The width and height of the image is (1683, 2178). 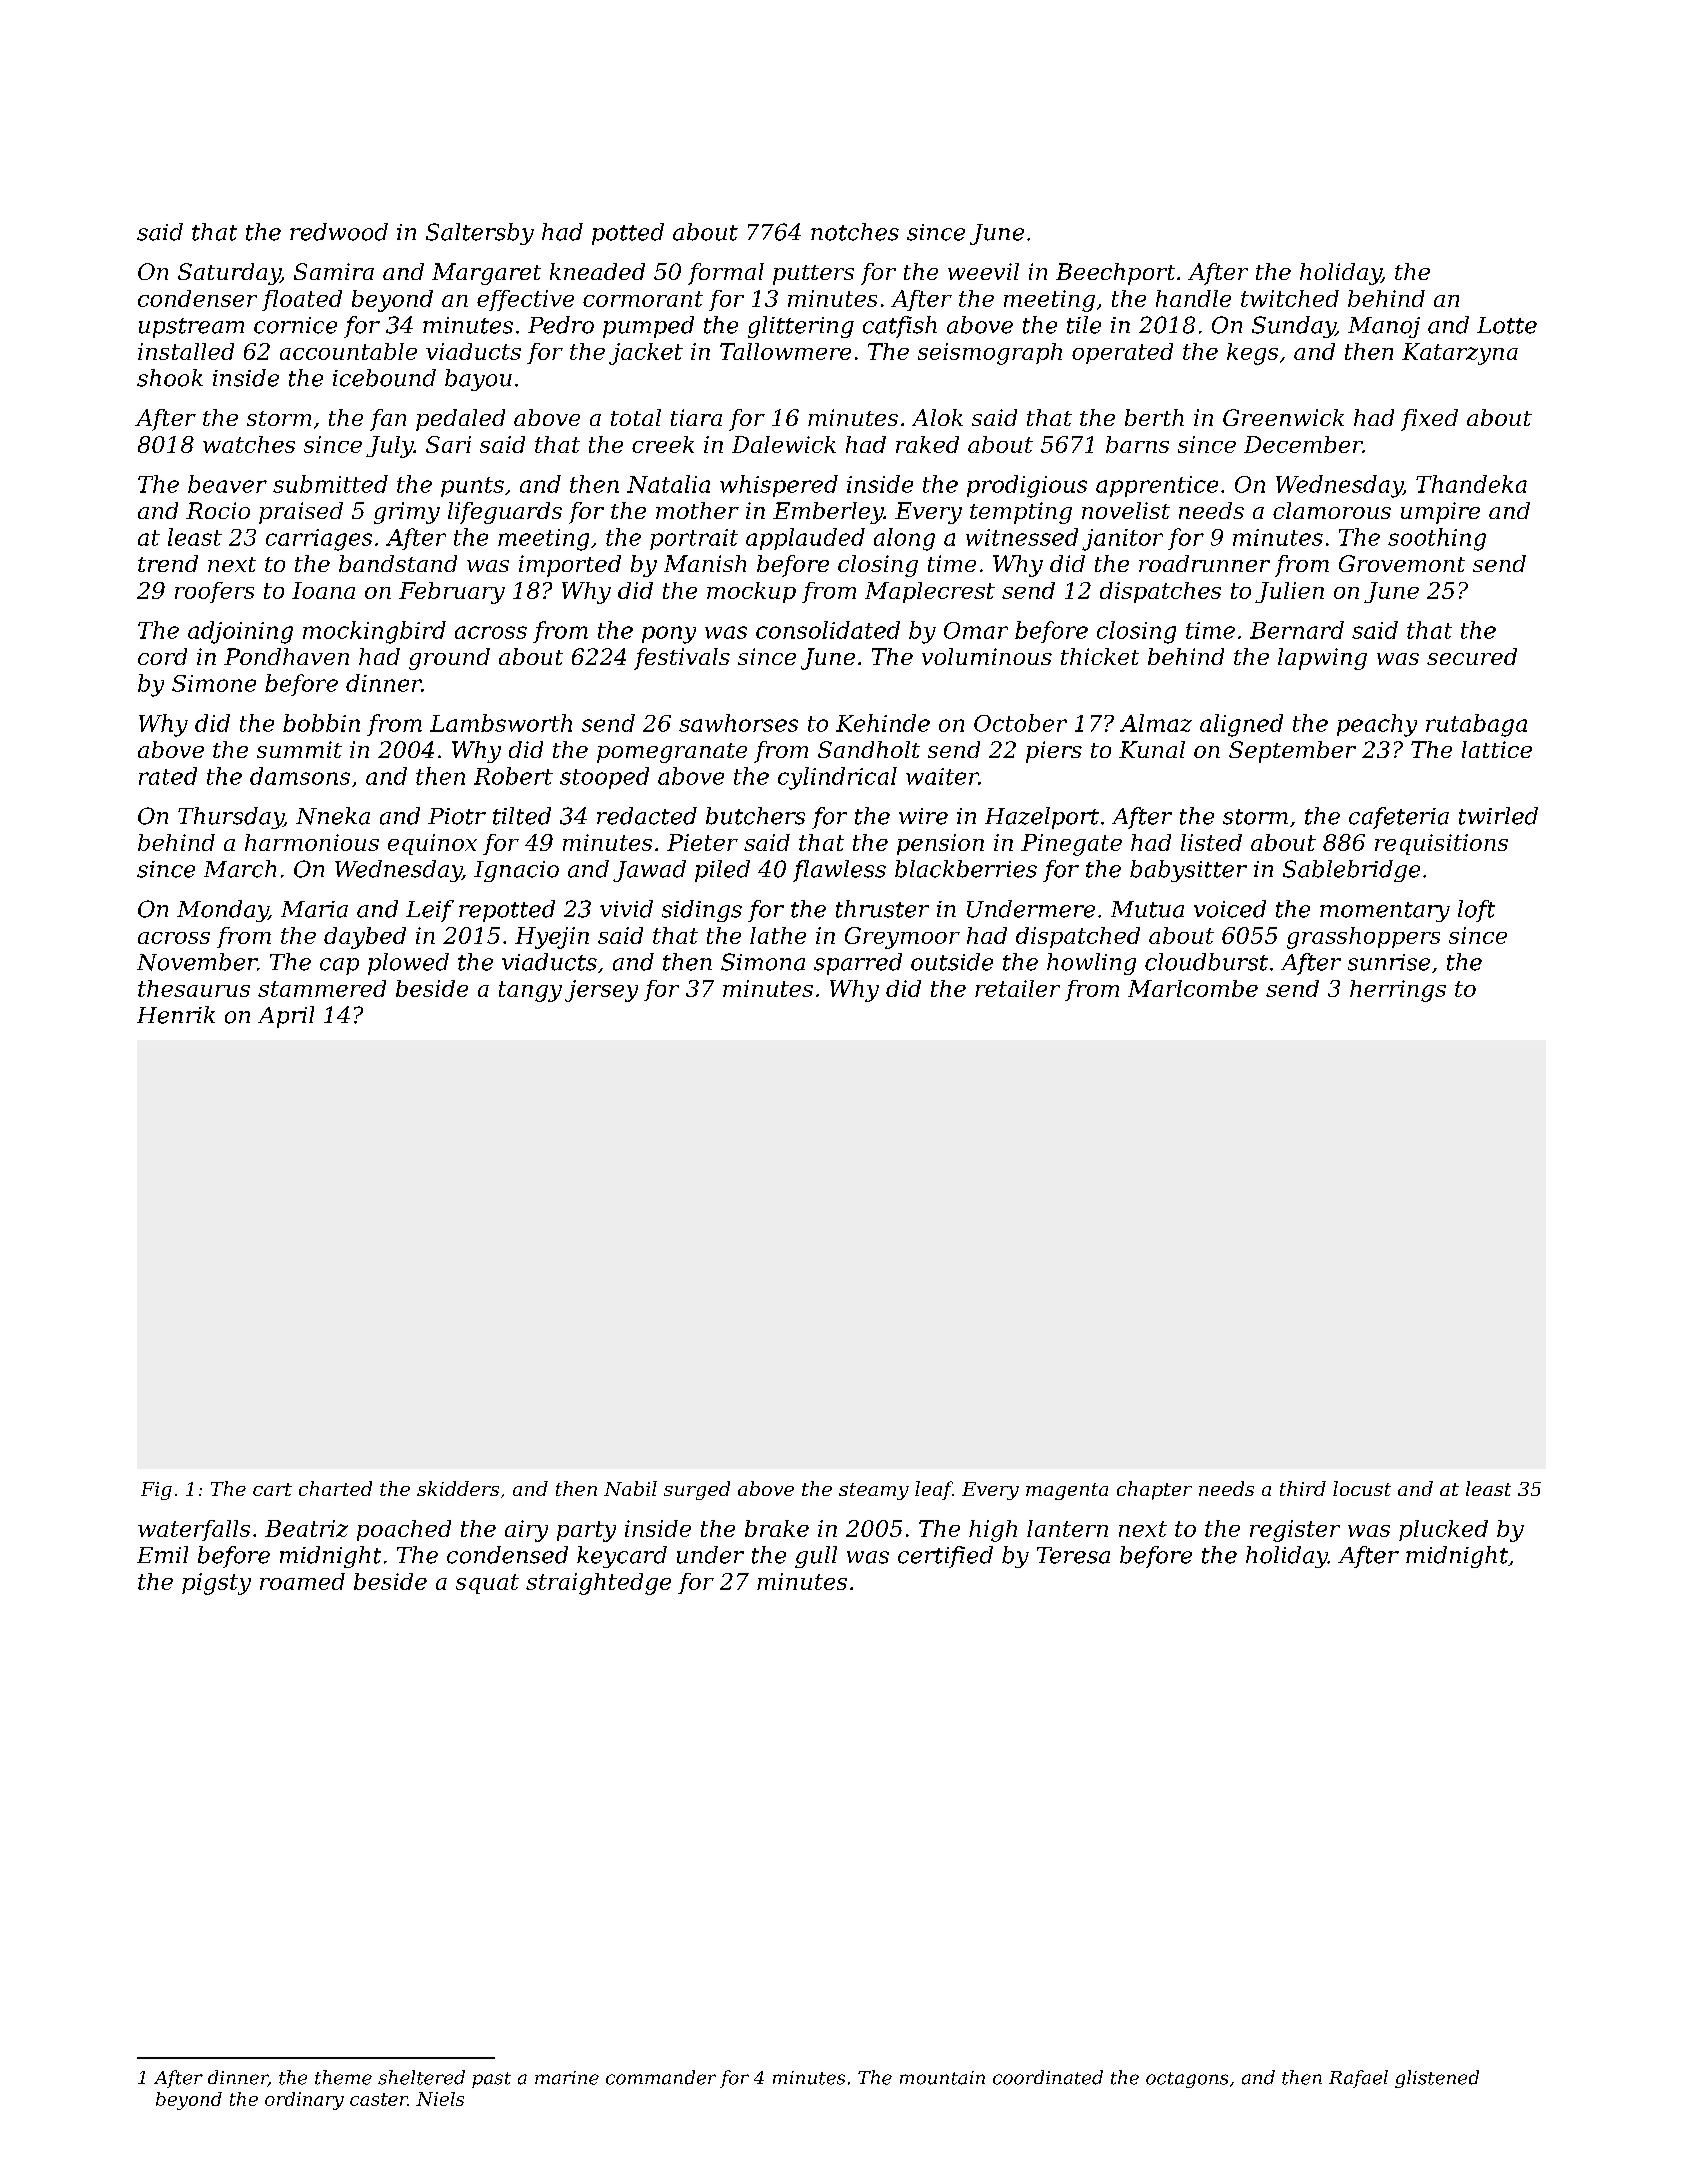 What do you see at coordinates (1115, 274) in the image?
I see `Beechport` at bounding box center [1115, 274].
